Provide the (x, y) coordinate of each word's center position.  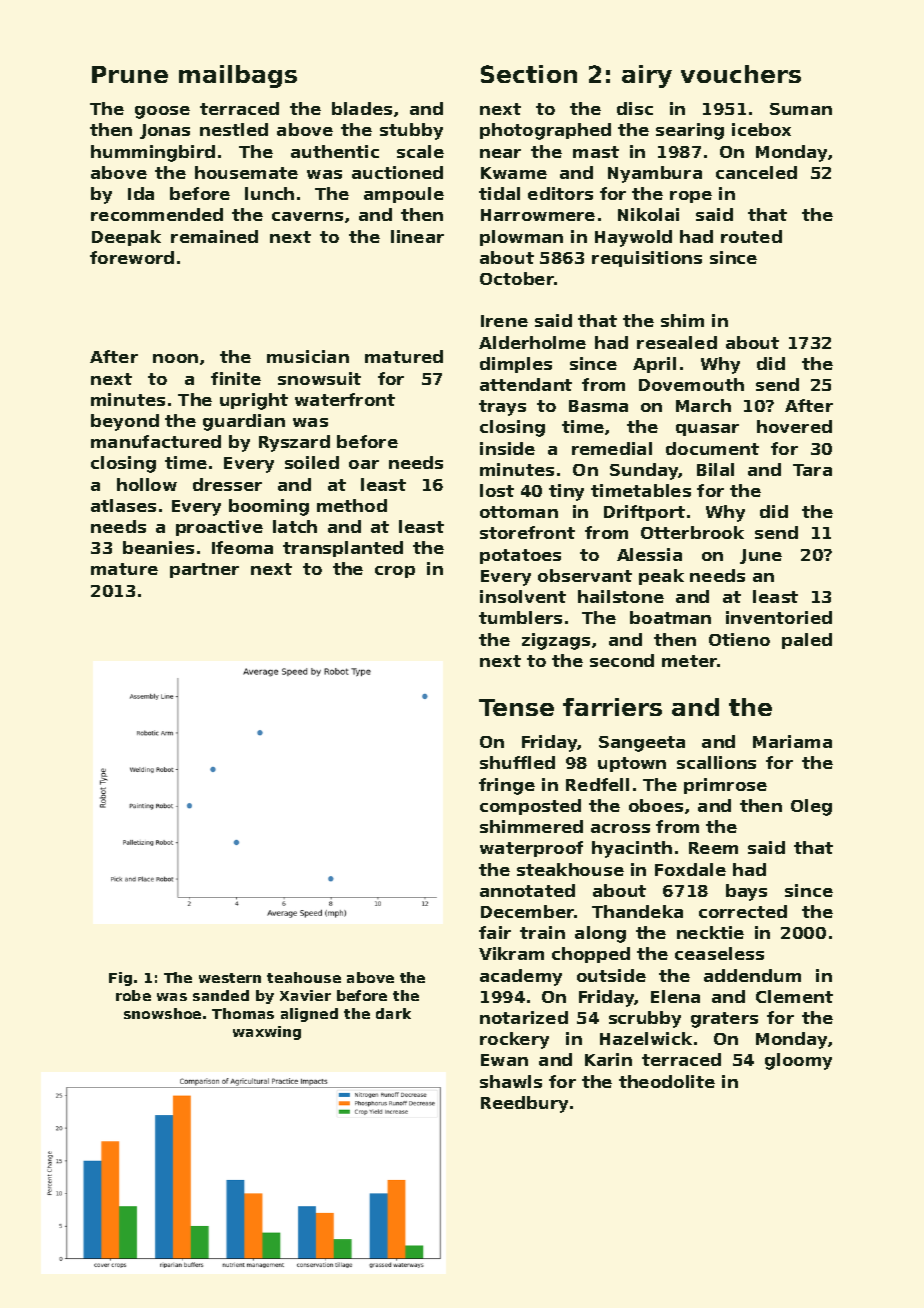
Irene (504, 321)
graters (724, 1020)
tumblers (520, 617)
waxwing (267, 1033)
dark (393, 1013)
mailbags (238, 76)
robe (133, 995)
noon (175, 358)
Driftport (644, 513)
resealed (677, 342)
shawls (511, 1081)
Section (529, 74)
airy (647, 76)
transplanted (343, 549)
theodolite (667, 1081)
